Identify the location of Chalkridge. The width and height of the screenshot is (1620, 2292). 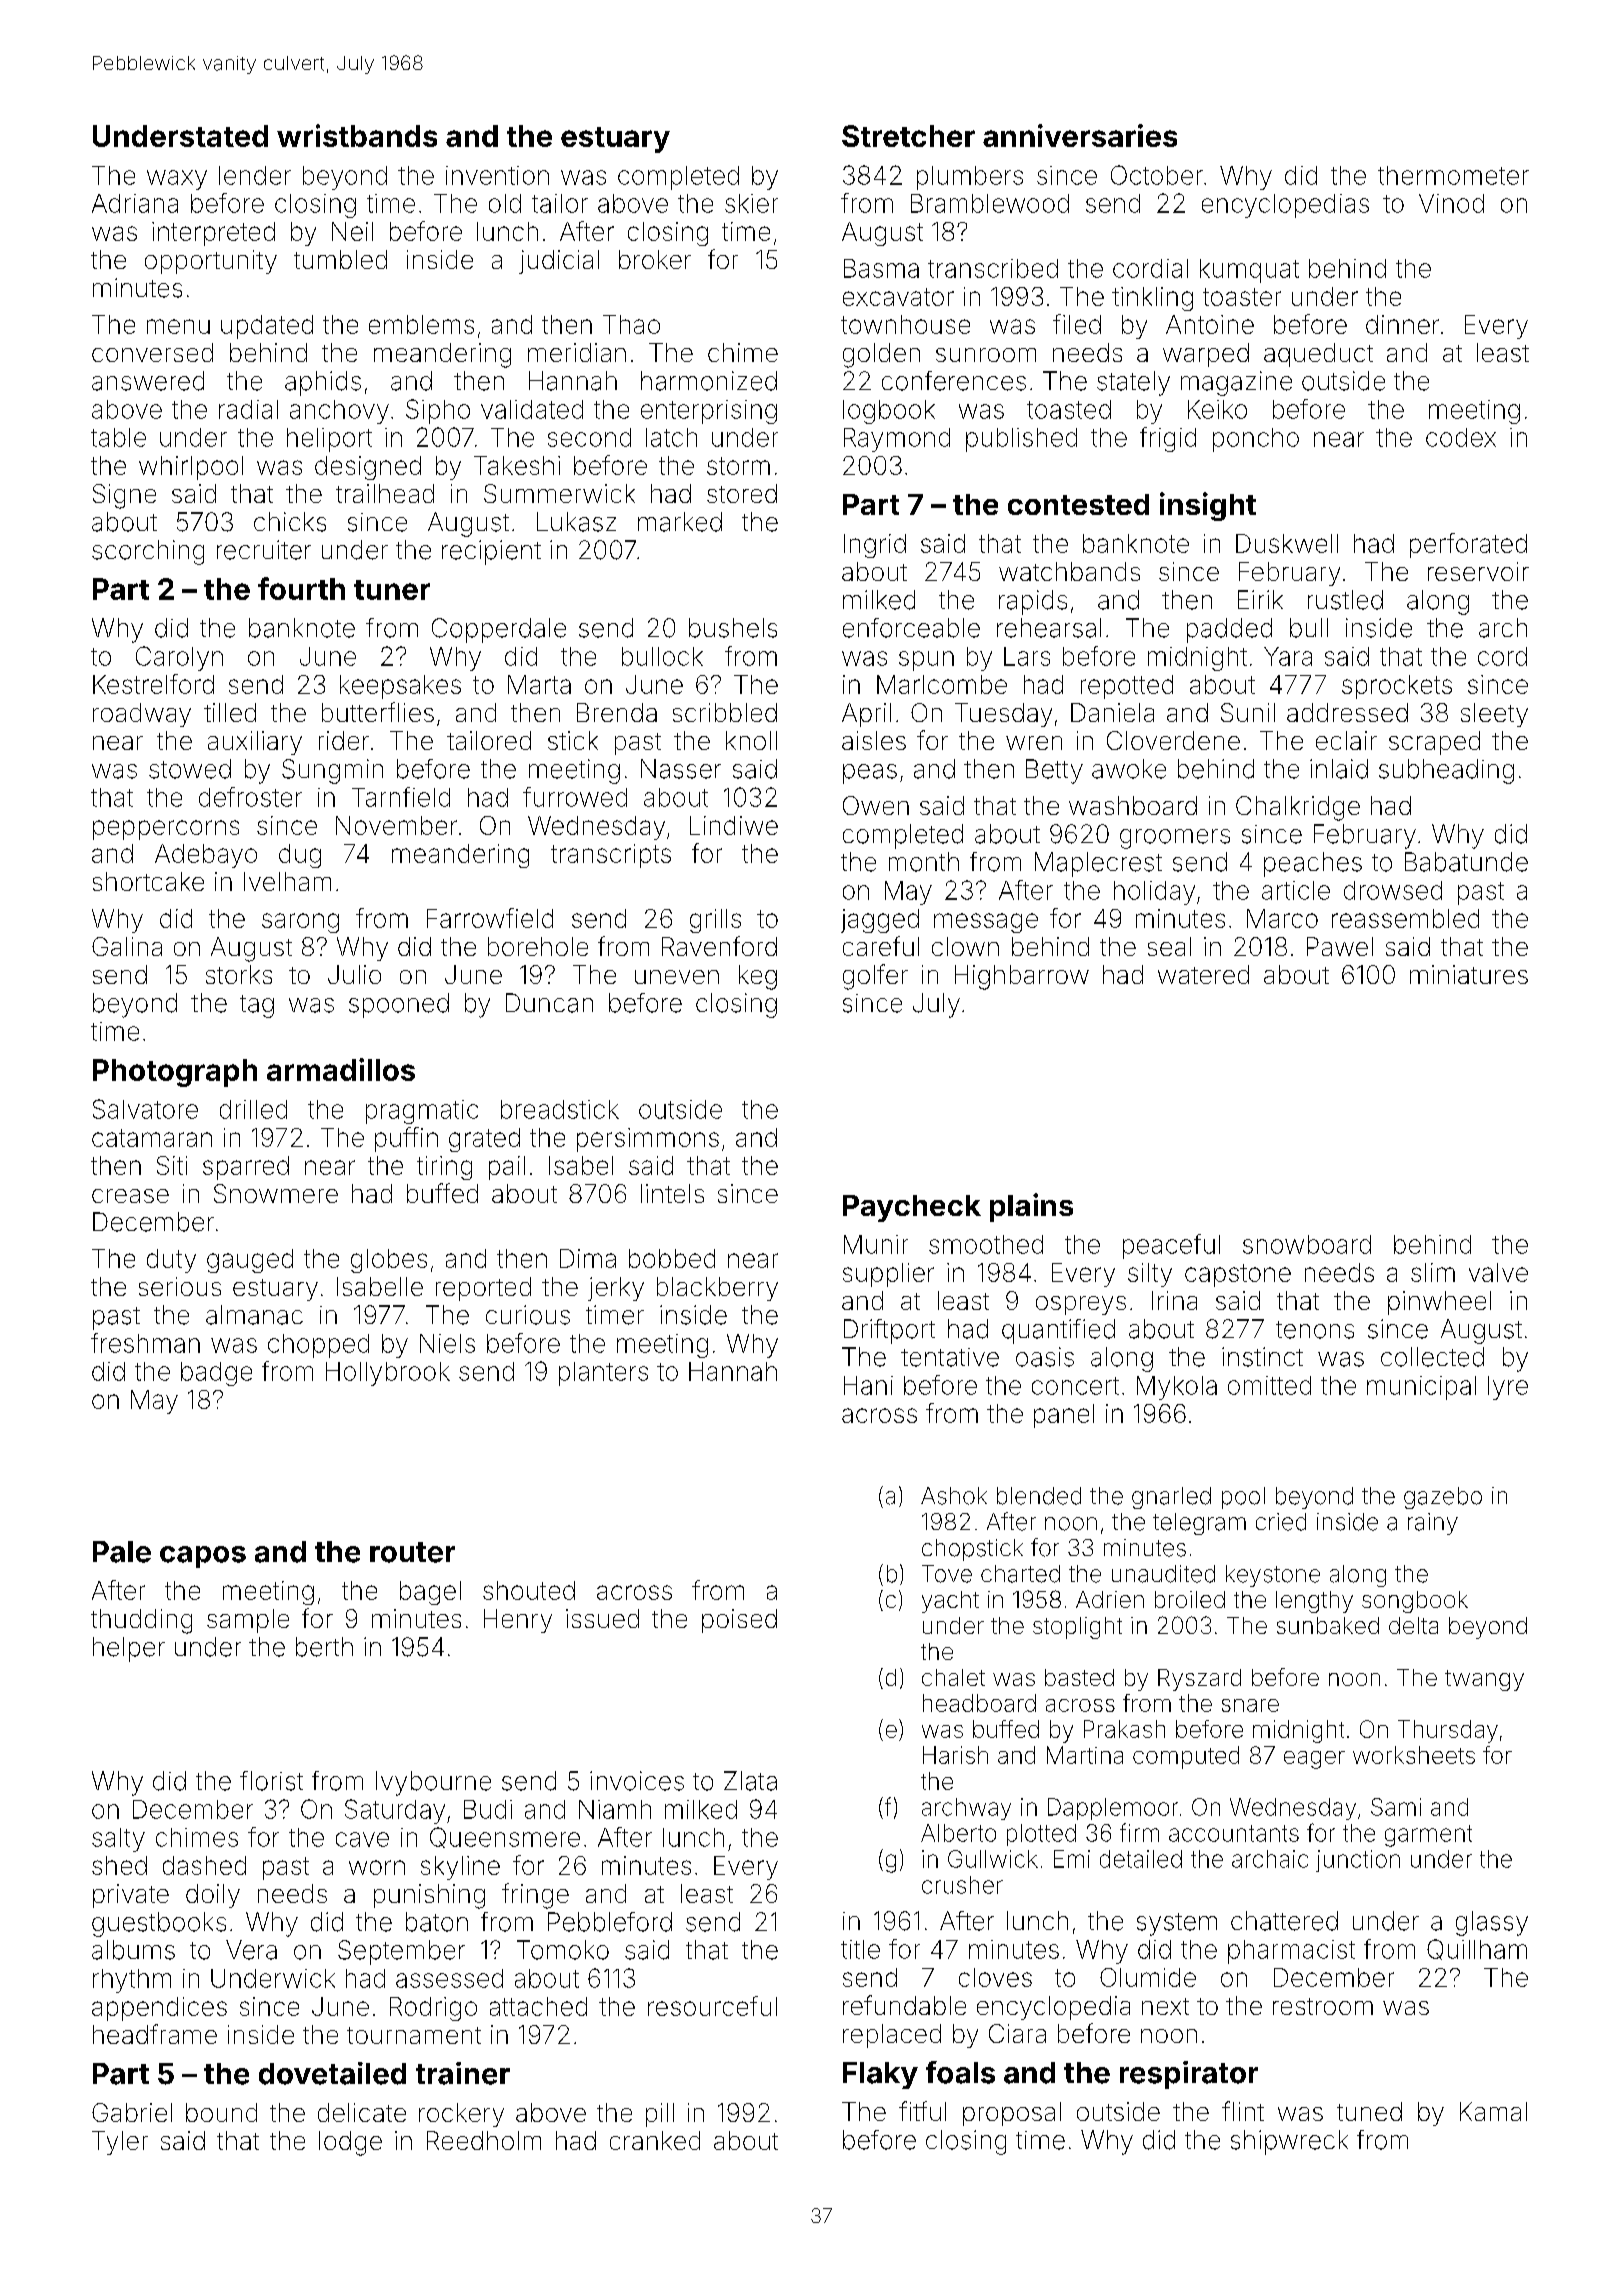
(1298, 808).
